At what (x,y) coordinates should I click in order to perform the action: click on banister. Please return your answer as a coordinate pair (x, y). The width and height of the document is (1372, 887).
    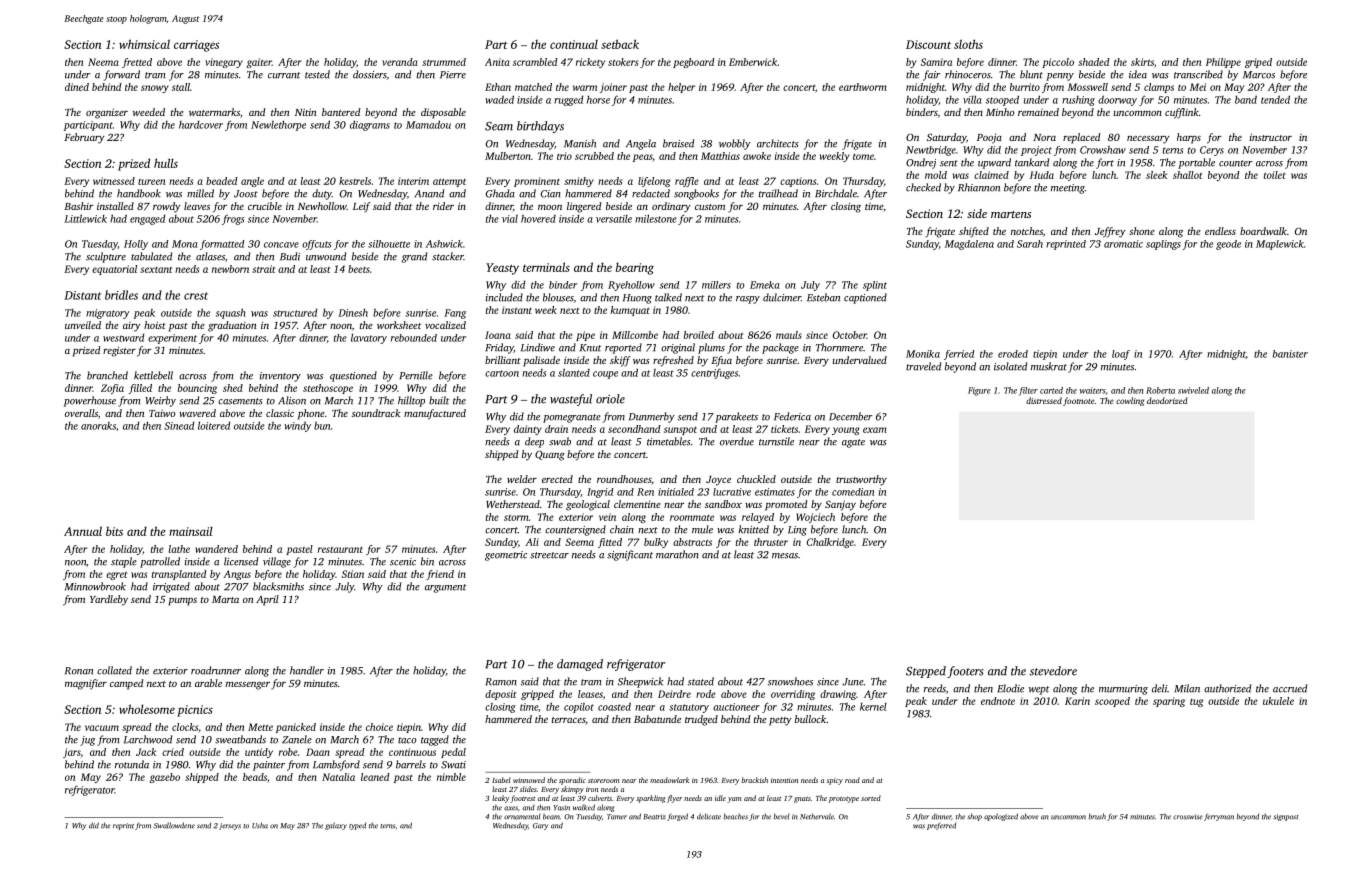
    Looking at the image, I should click on (1290, 354).
